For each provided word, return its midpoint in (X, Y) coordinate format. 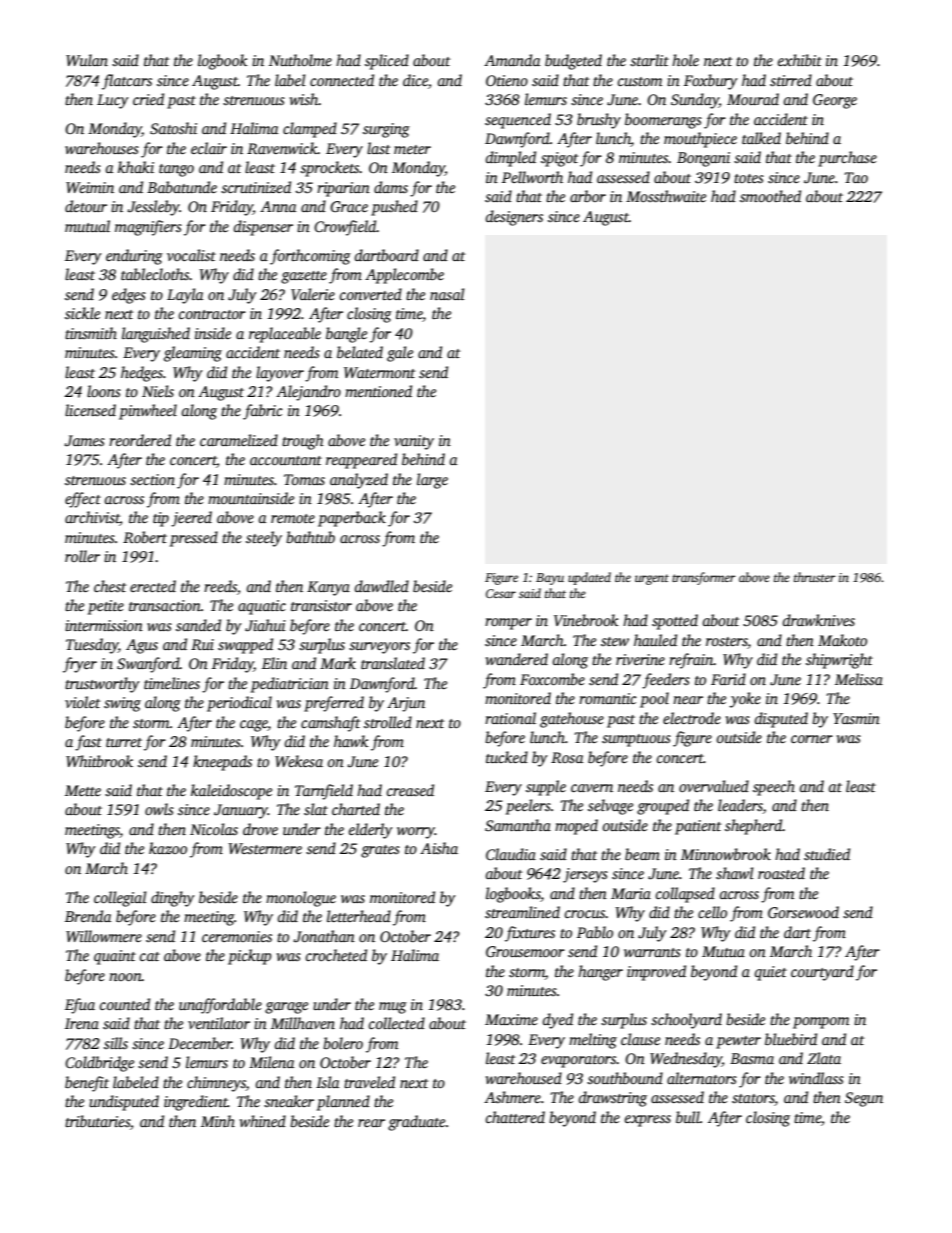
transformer (704, 578)
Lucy (113, 101)
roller (82, 556)
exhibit (800, 60)
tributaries (97, 1121)
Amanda (512, 60)
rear (371, 1123)
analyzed (359, 481)
